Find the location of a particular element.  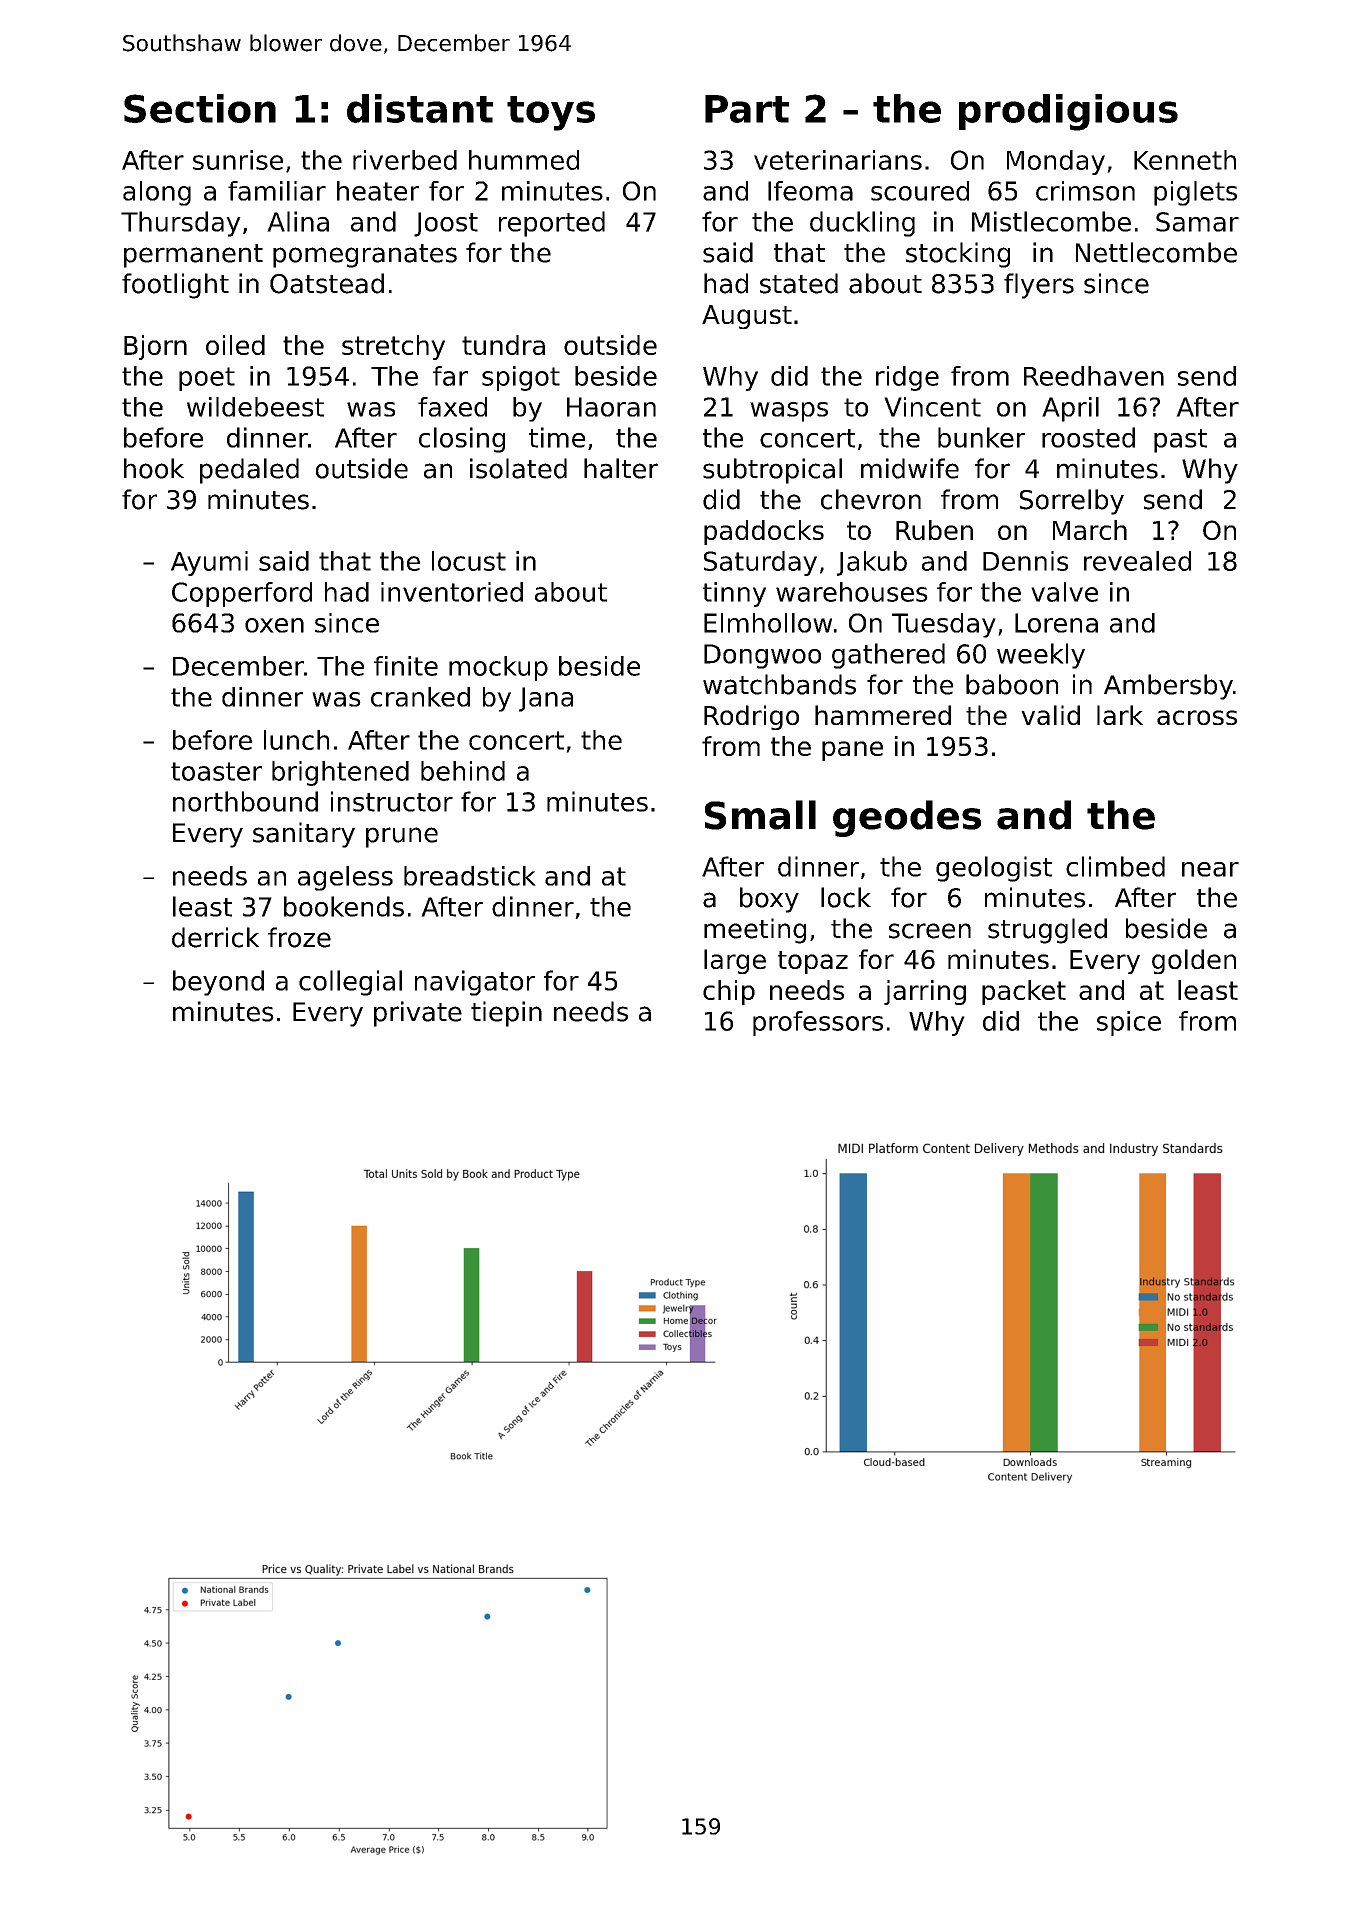

stretchy is located at coordinates (393, 347).
